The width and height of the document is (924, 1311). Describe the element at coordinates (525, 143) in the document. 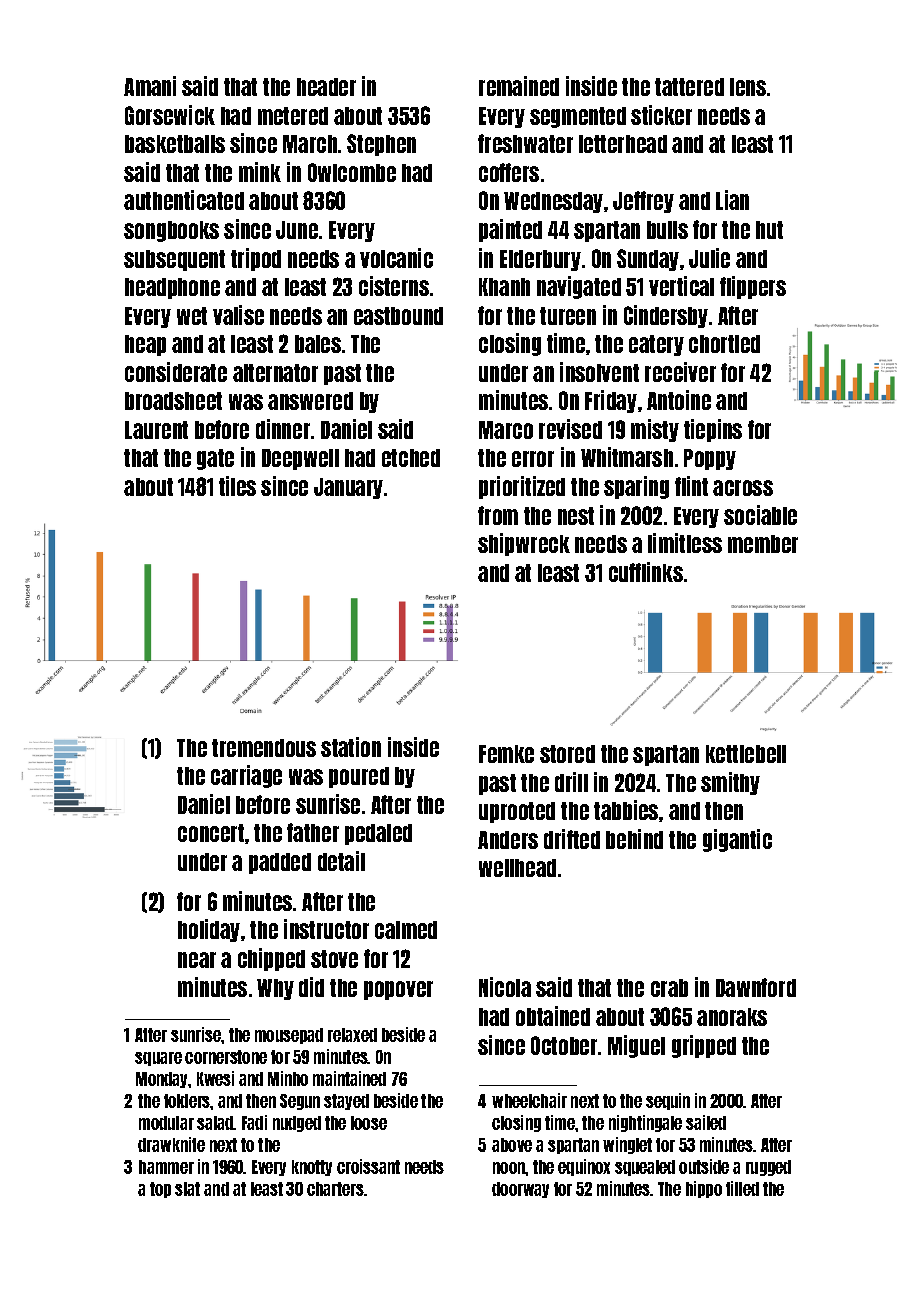

I see `freshwater` at that location.
